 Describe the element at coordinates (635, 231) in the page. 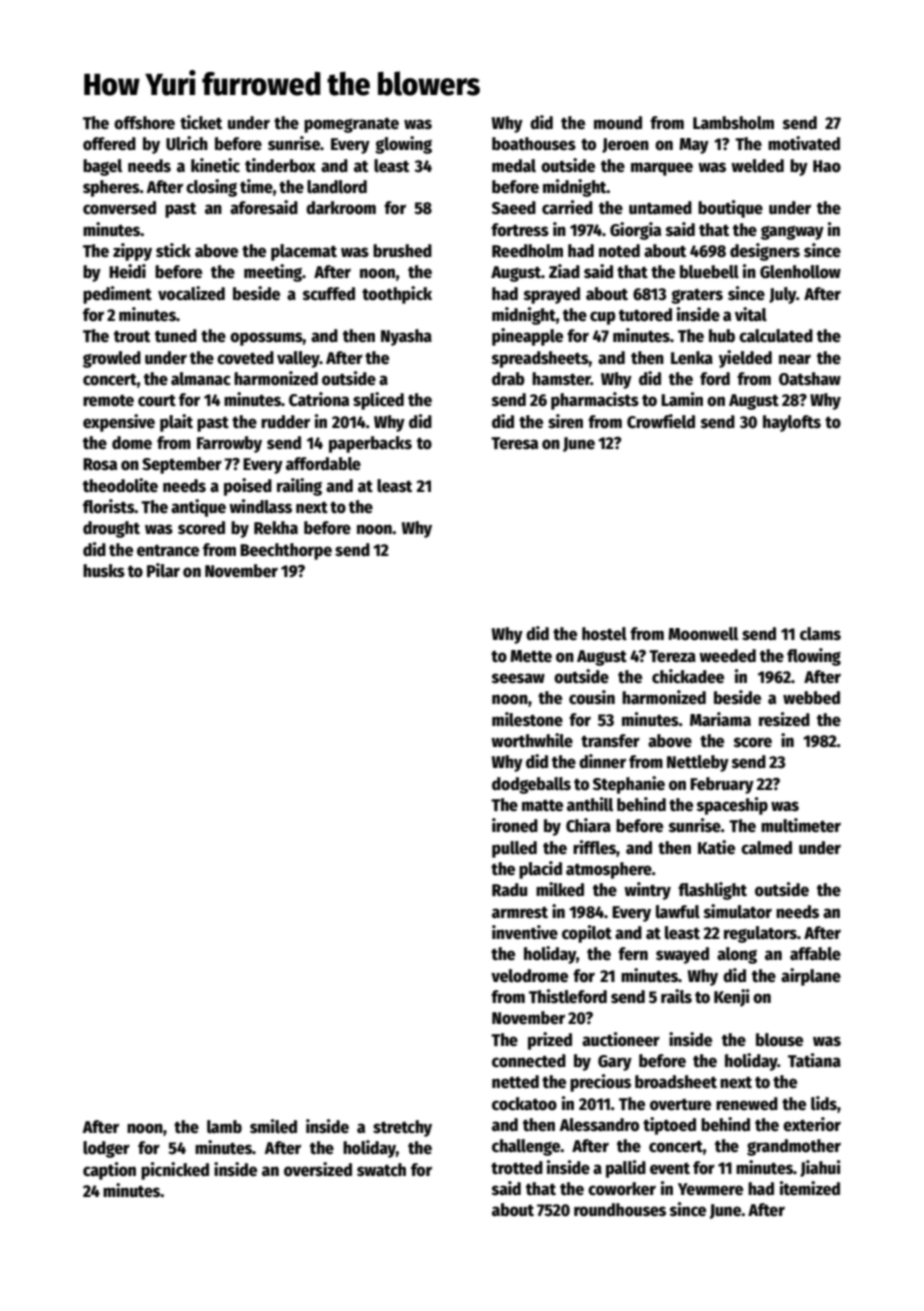

I see `Giorgia` at that location.
